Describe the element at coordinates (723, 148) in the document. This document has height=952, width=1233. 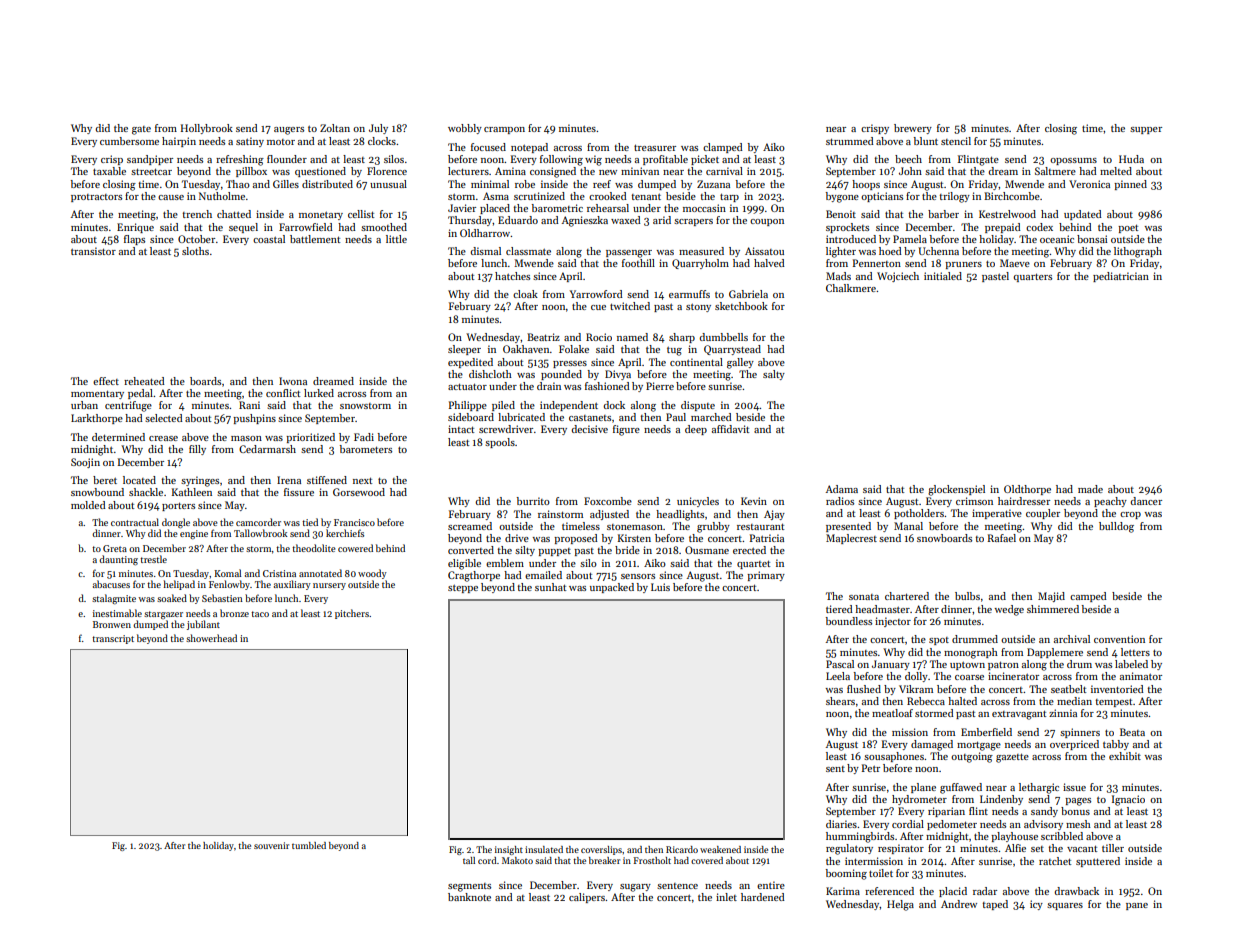
I see `clamped` at that location.
